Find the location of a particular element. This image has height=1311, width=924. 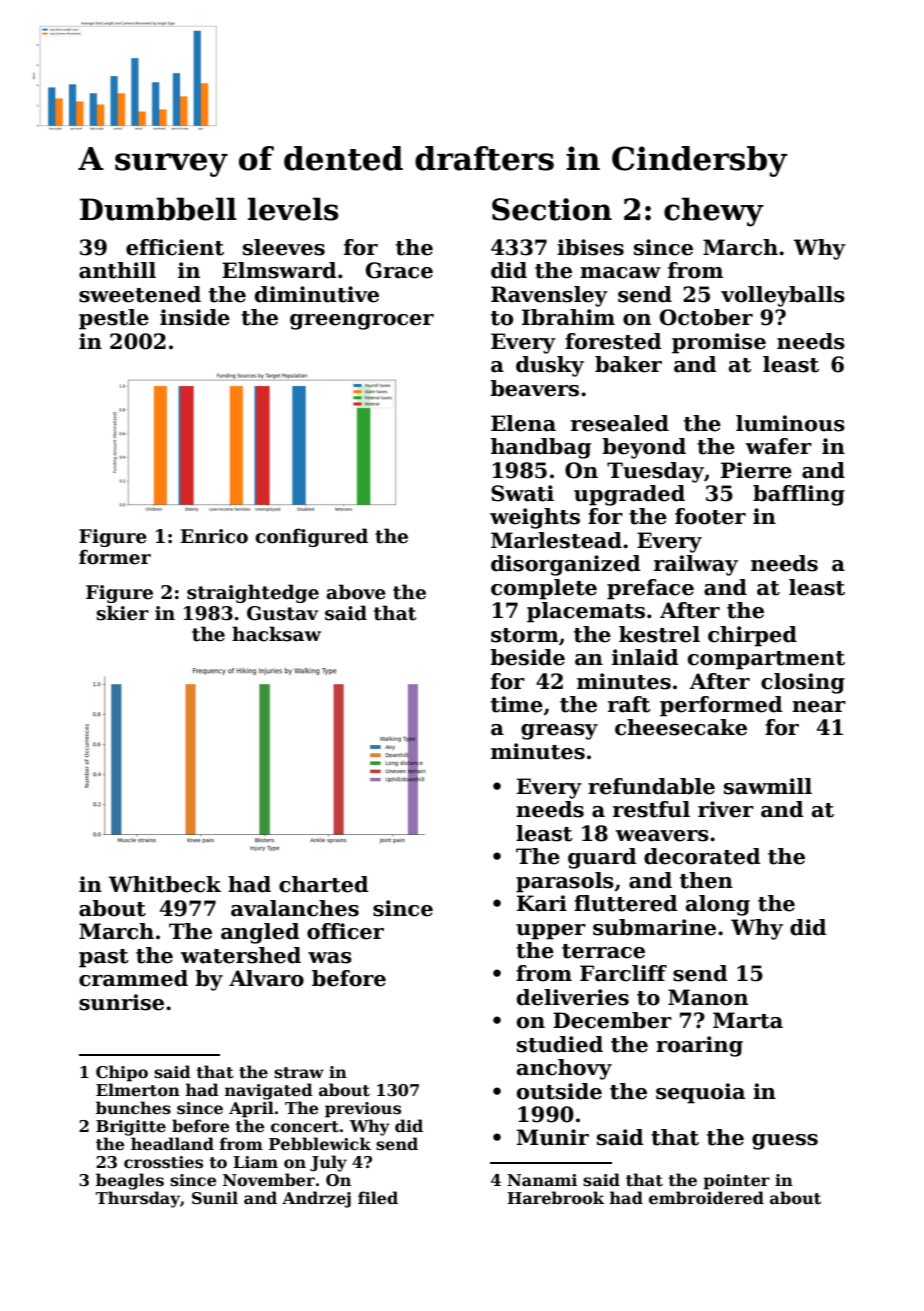

former is located at coordinates (115, 557).
